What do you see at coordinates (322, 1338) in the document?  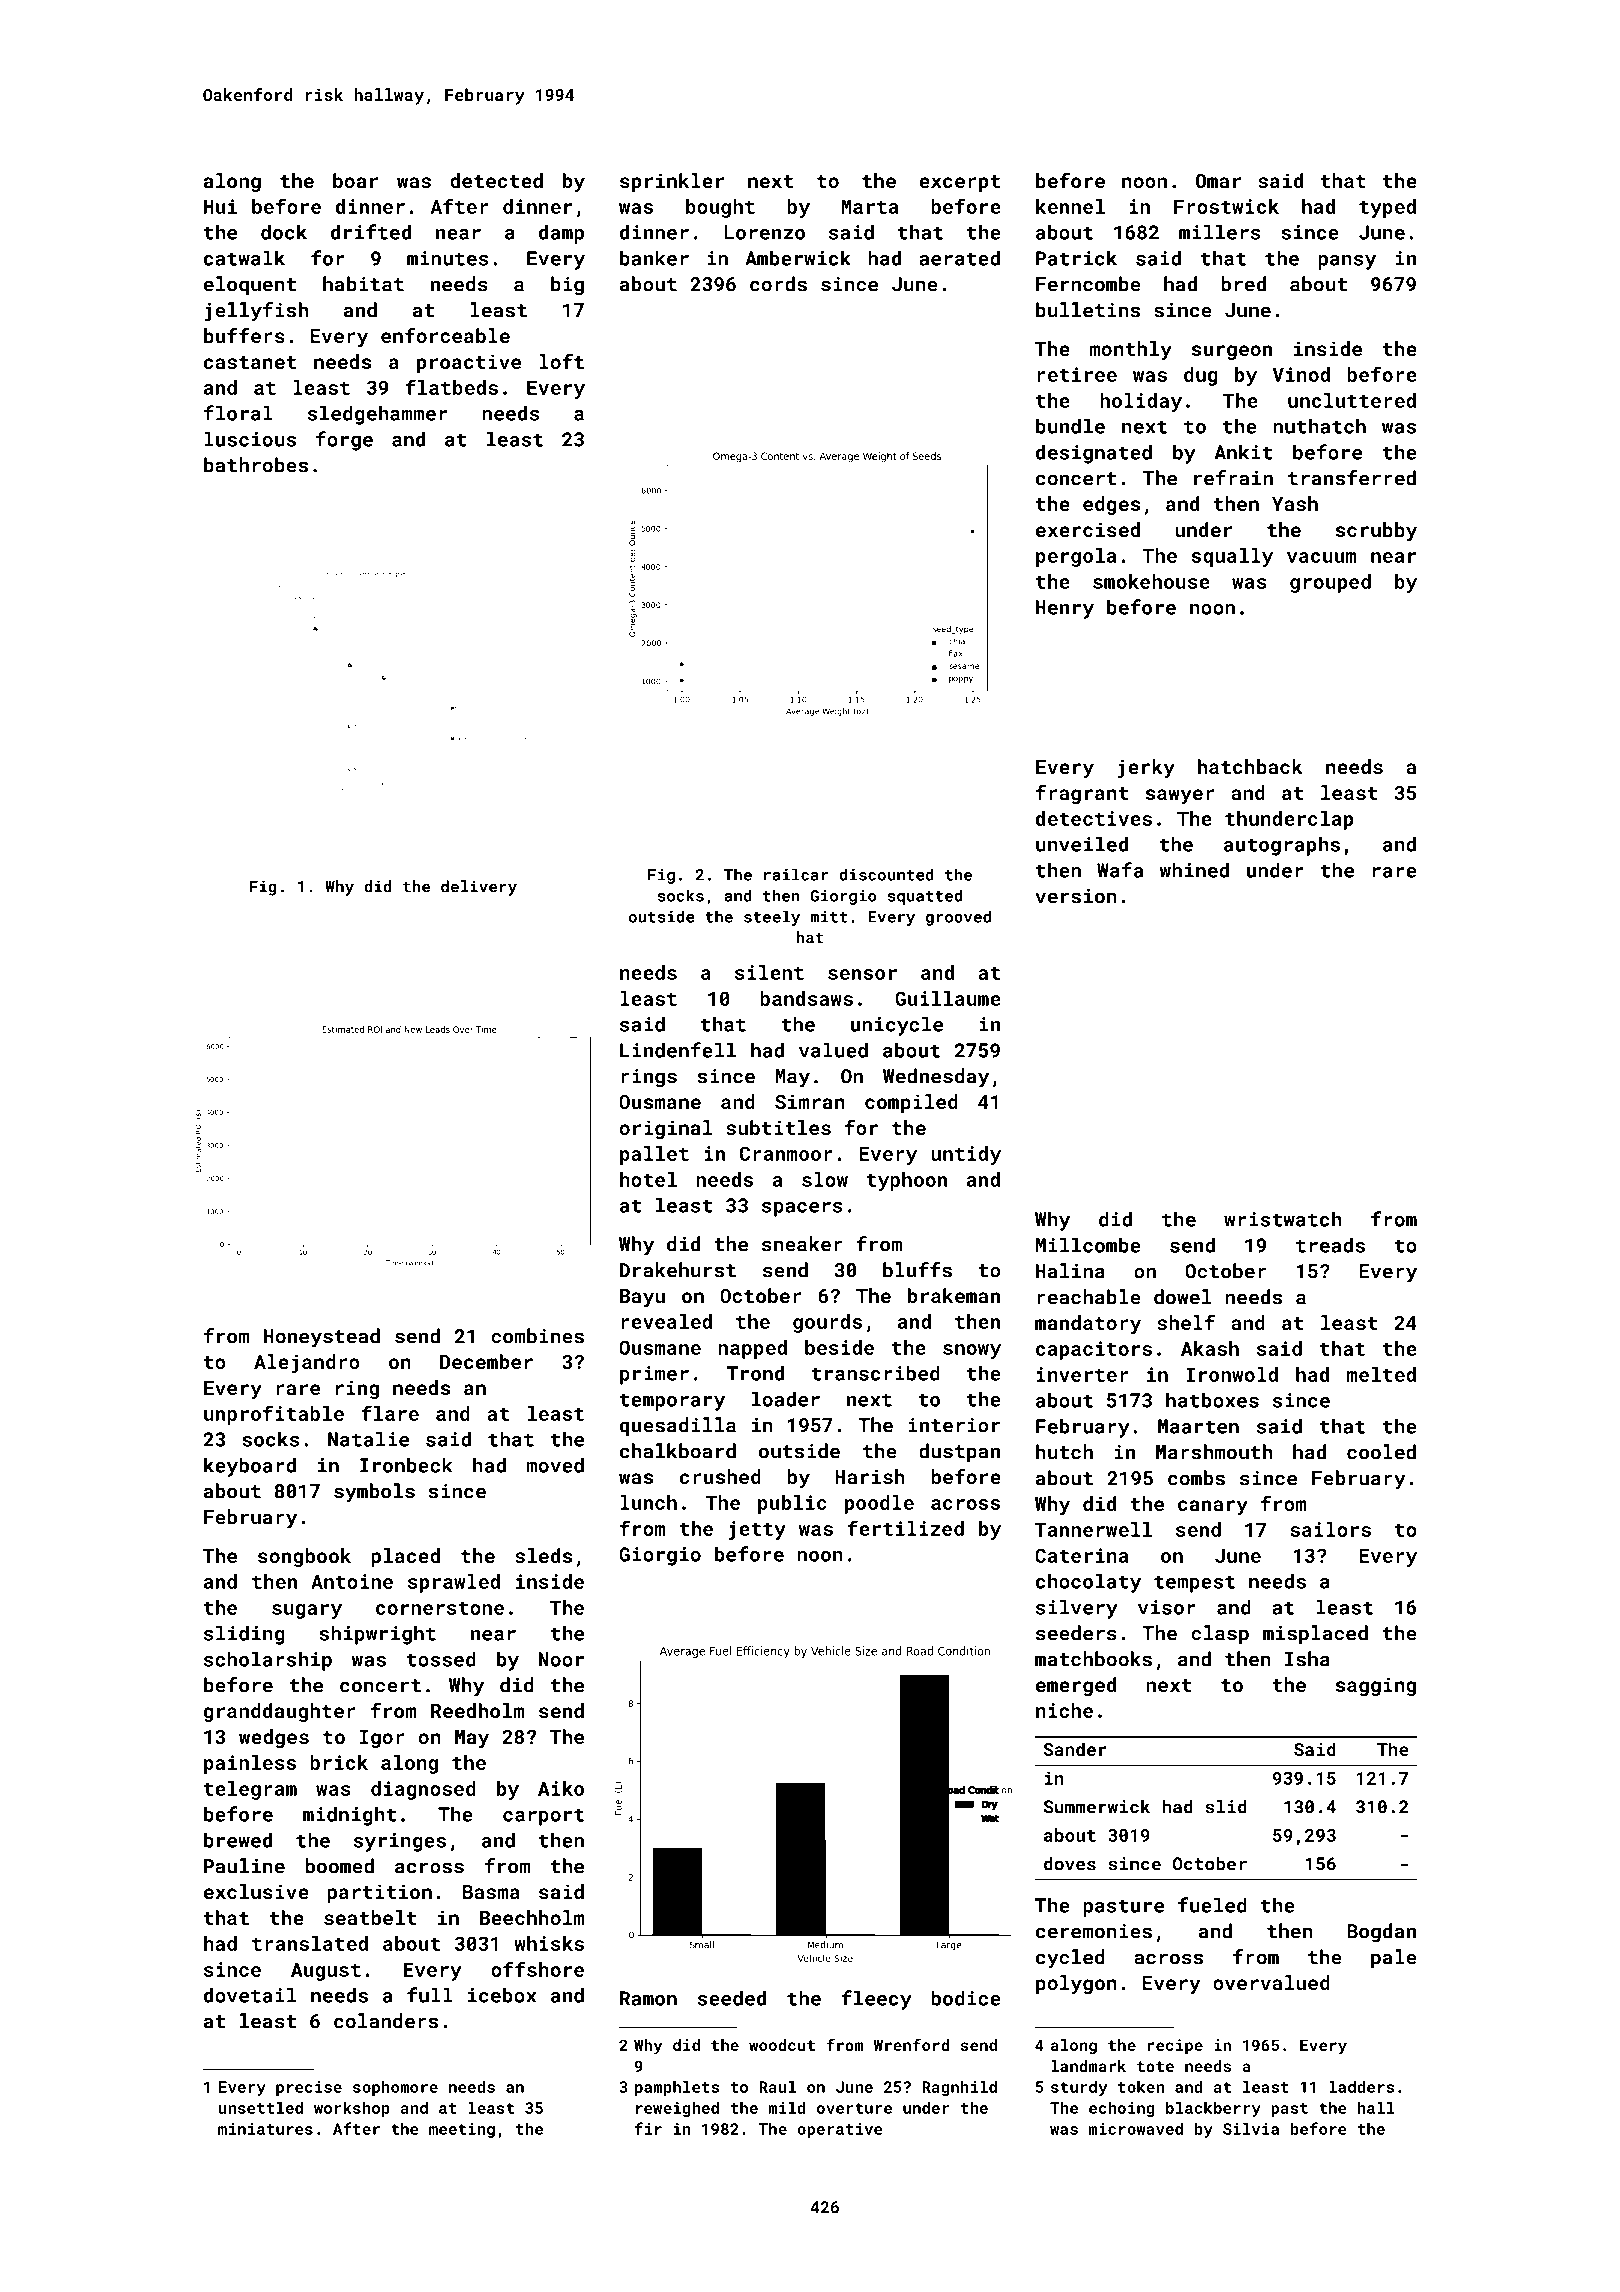 I see `Honeystead` at bounding box center [322, 1338].
